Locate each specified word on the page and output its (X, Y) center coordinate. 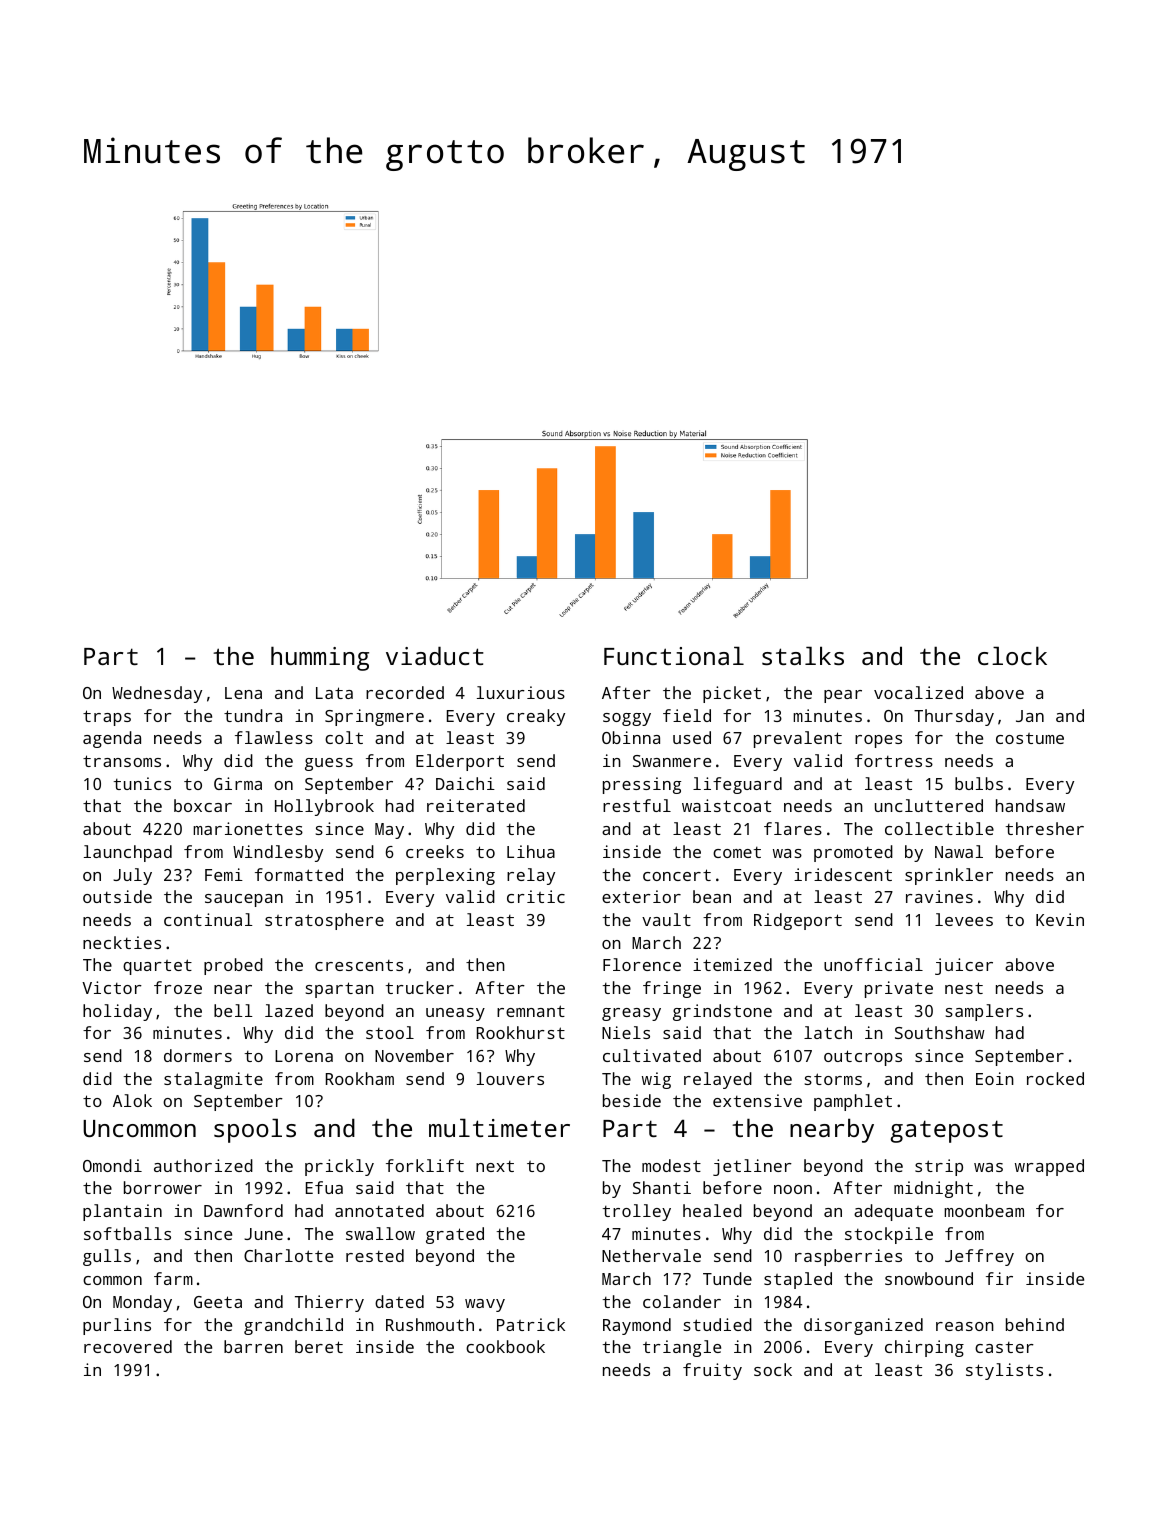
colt (344, 737)
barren (253, 1346)
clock (1012, 655)
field (687, 715)
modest (671, 1165)
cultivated (652, 1055)
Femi (224, 874)
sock (773, 1369)
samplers (984, 1012)
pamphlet (853, 1102)
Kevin (1060, 919)
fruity (712, 1371)
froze (178, 987)
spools (255, 1130)
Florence (642, 964)
